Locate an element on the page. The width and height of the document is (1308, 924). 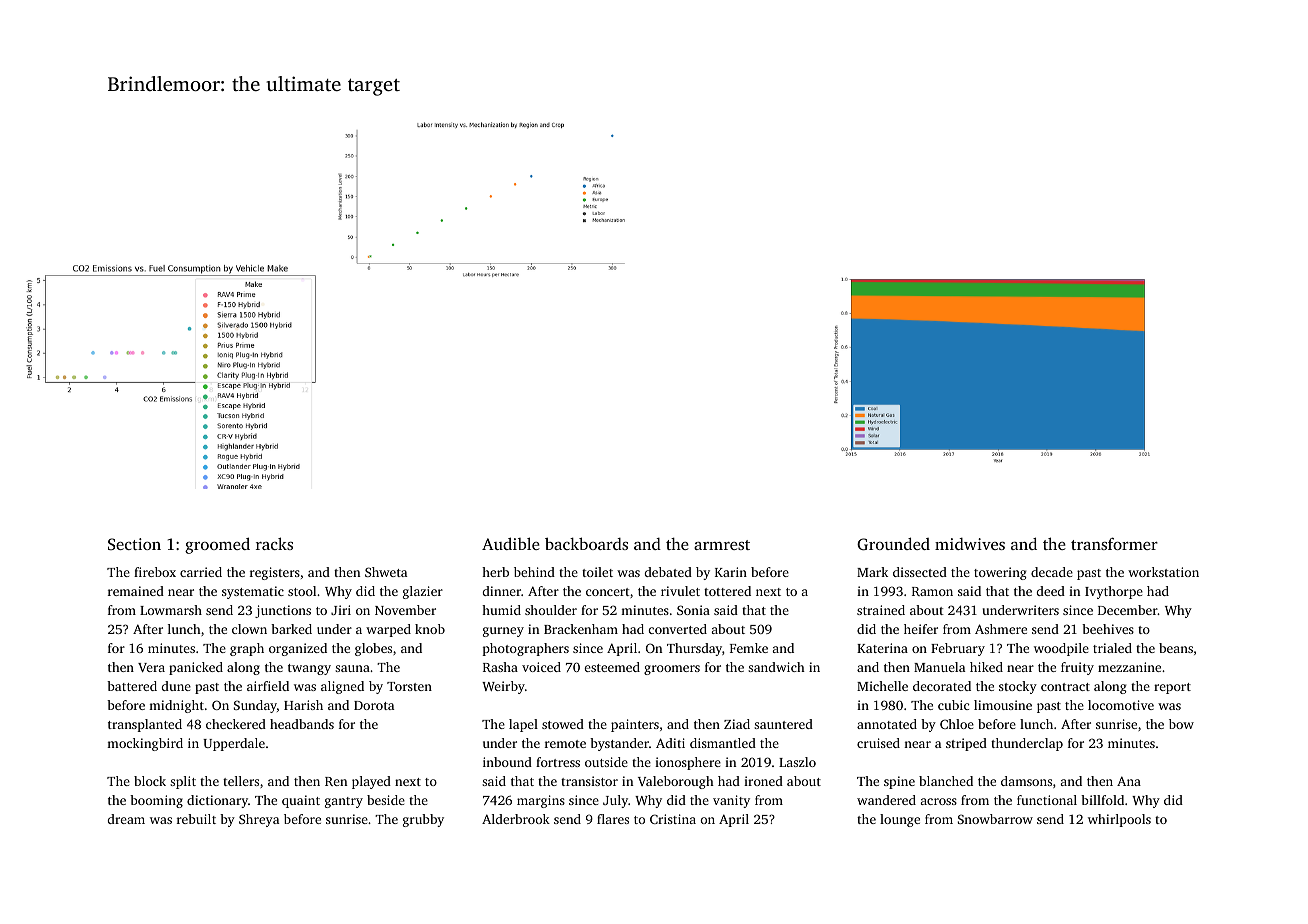
Aditi is located at coordinates (670, 743).
